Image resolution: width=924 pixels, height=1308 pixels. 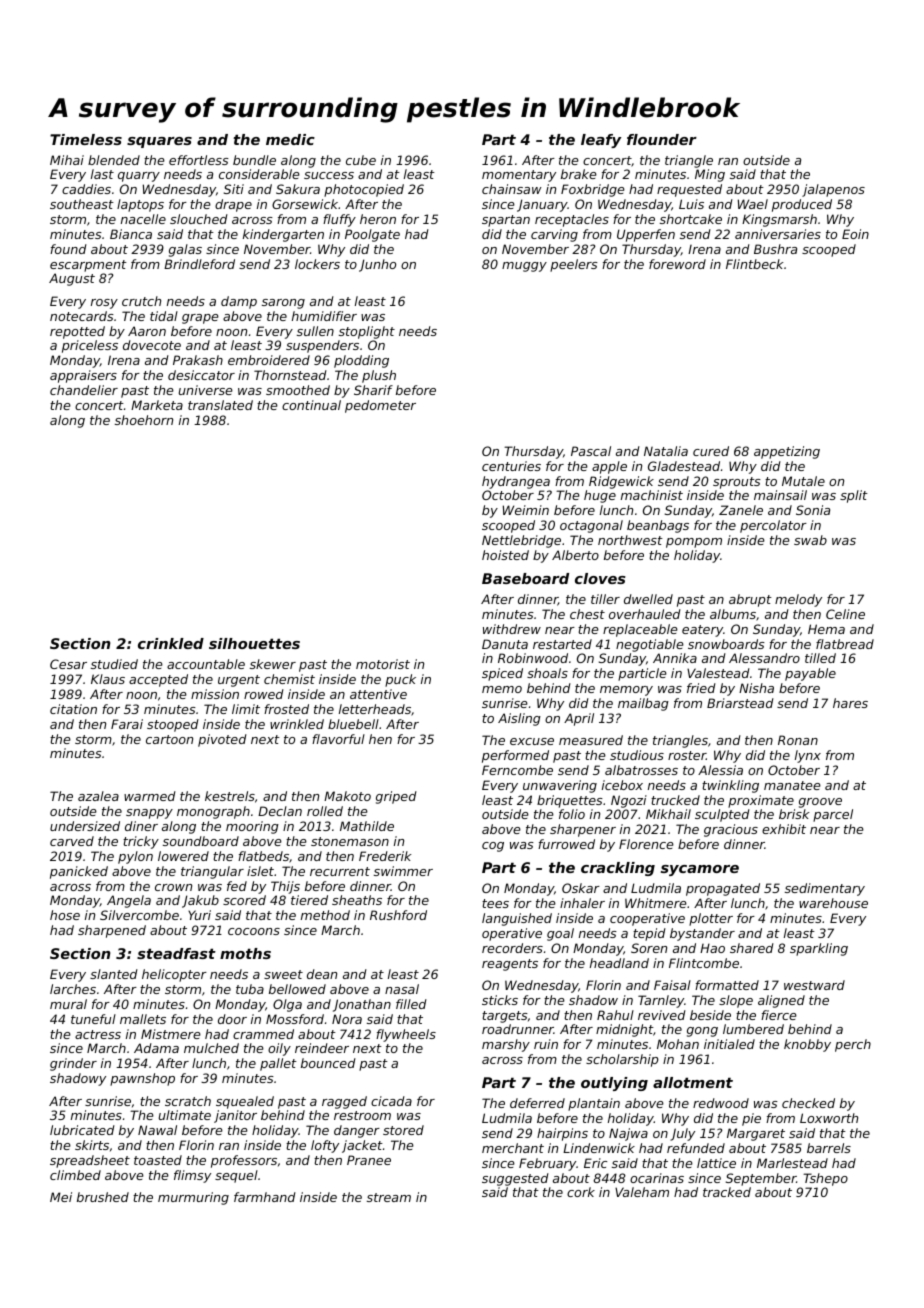 What do you see at coordinates (629, 801) in the screenshot?
I see `Ngozi` at bounding box center [629, 801].
